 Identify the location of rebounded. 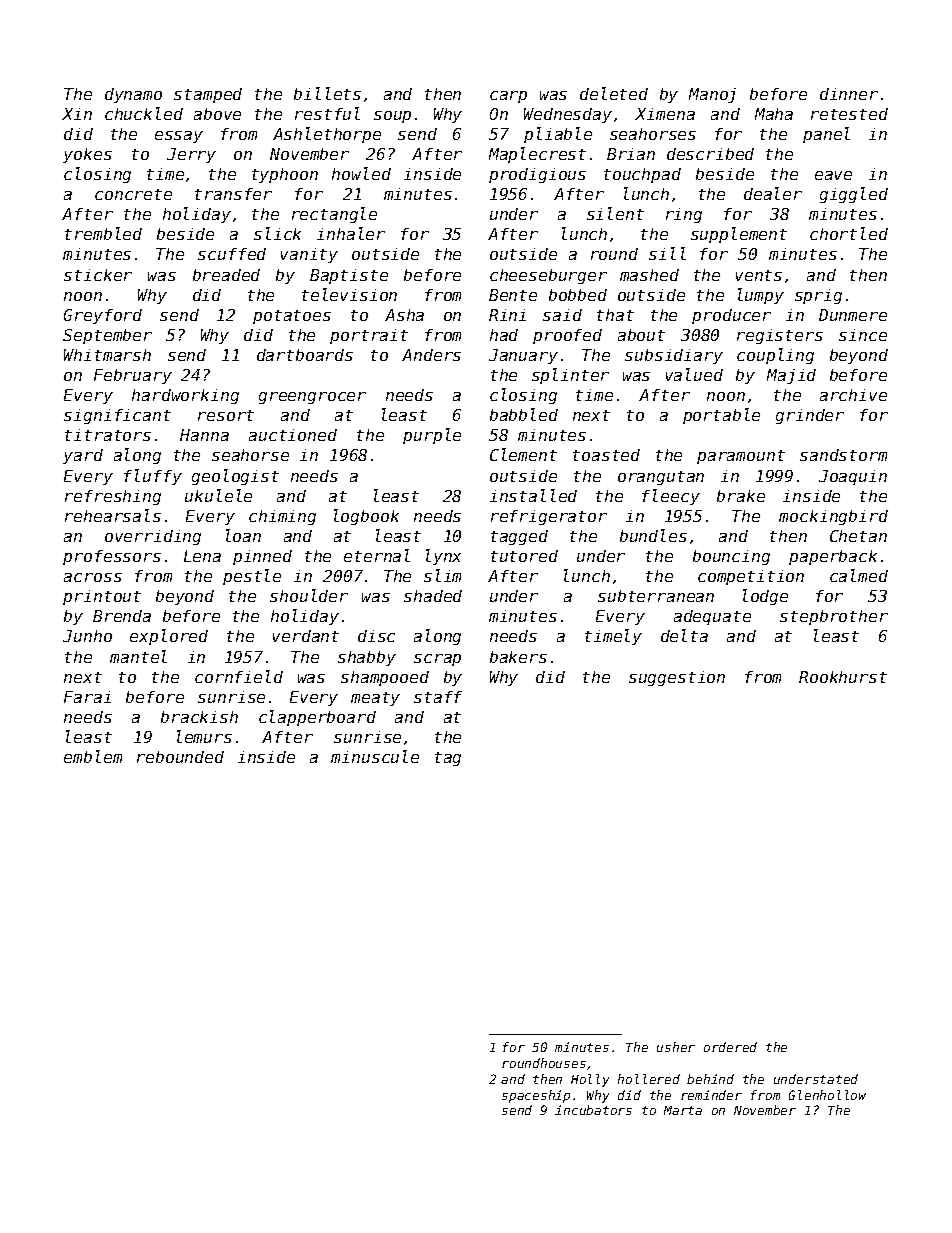
(180, 757).
